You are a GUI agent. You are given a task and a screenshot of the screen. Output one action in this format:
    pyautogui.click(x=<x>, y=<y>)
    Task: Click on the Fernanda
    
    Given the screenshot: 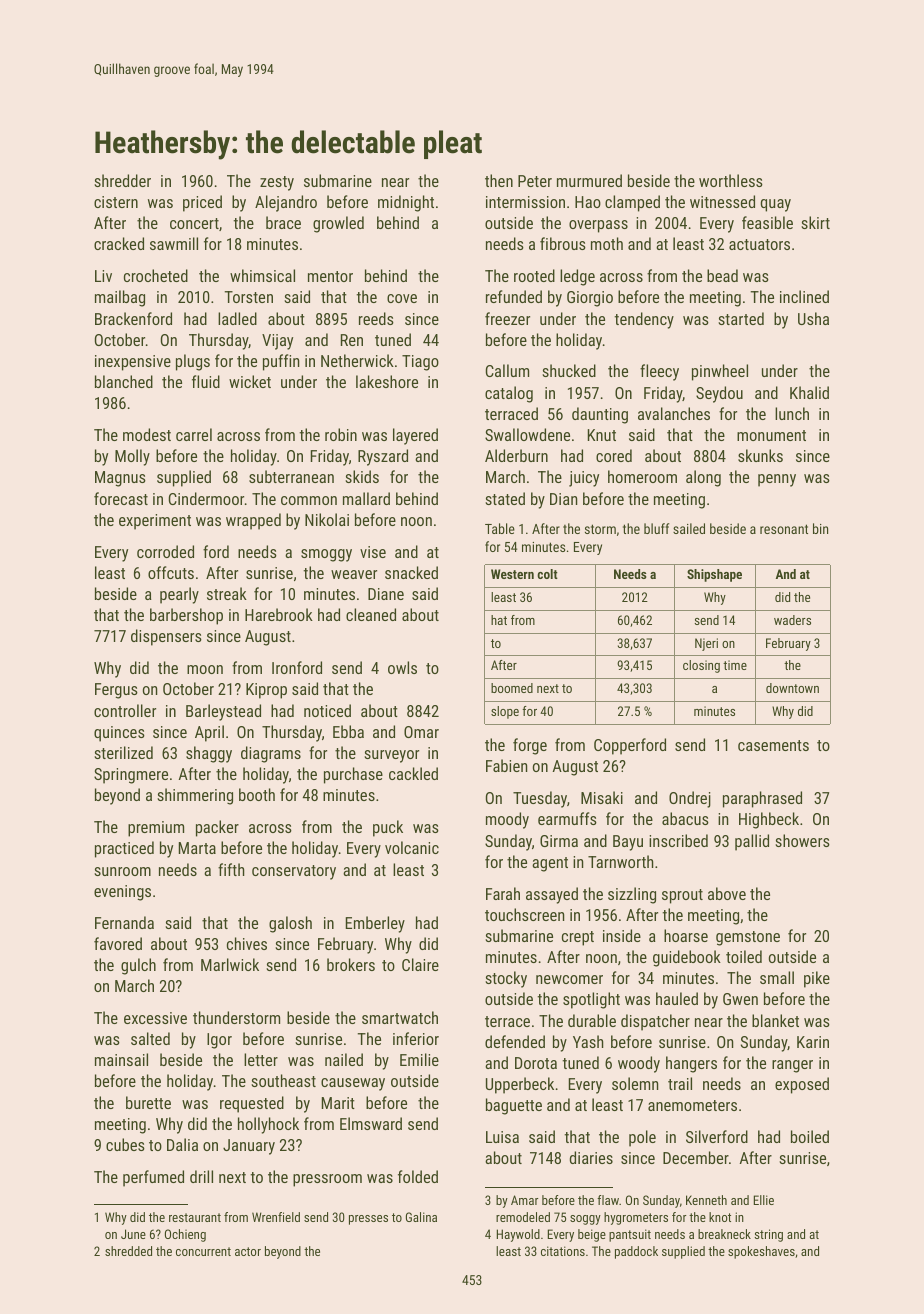 What is the action you would take?
    pyautogui.click(x=124, y=922)
